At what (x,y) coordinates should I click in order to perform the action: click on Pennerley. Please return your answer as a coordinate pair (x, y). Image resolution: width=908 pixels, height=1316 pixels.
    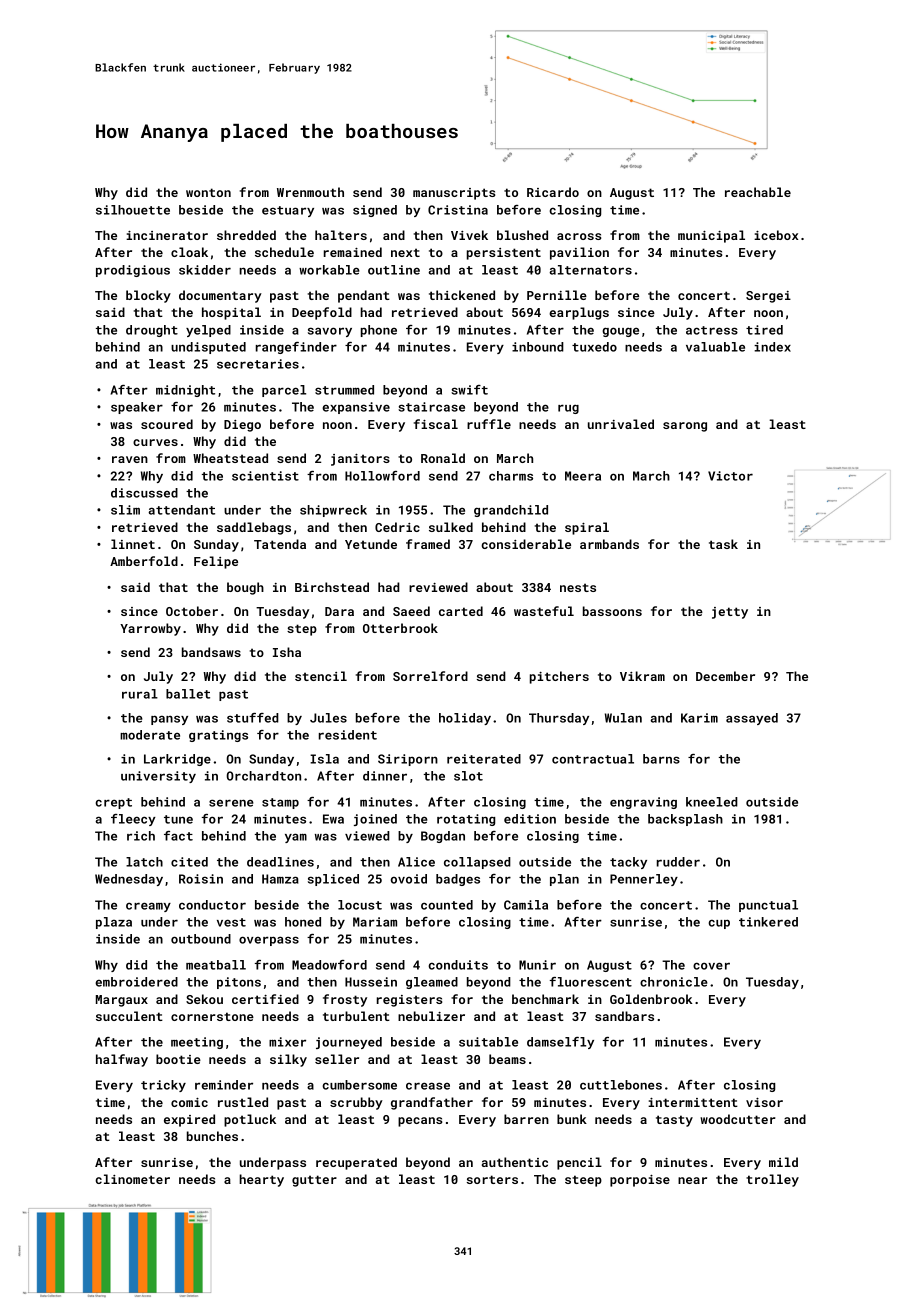
    Looking at the image, I should click on (644, 880).
